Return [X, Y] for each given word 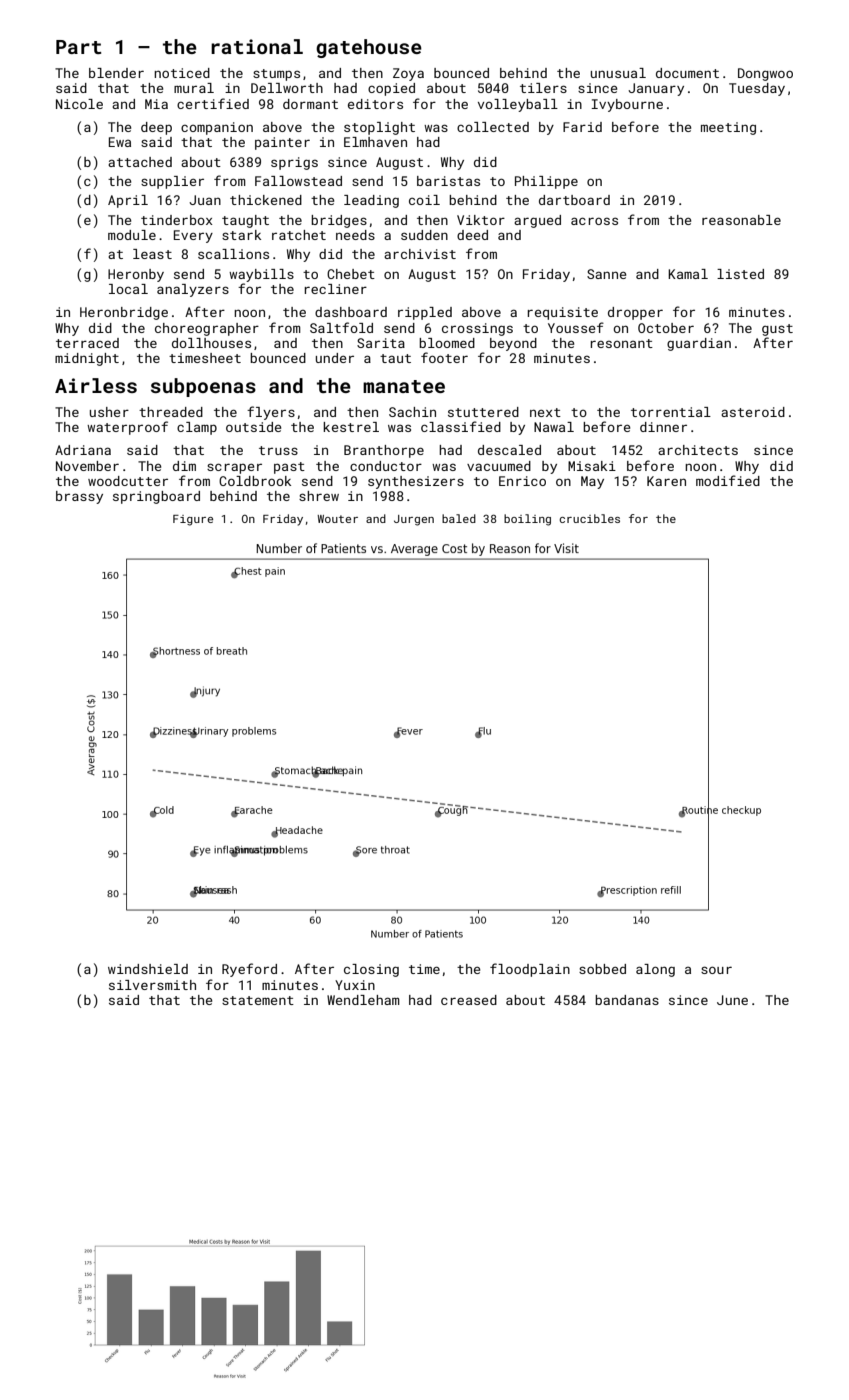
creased [469, 1000]
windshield [148, 969]
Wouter [337, 519]
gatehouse [369, 48]
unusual [618, 73]
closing [371, 970]
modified [728, 480]
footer [444, 357]
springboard [156, 497]
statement [258, 1000]
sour [716, 970]
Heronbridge [124, 313]
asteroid [753, 412]
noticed [182, 73]
